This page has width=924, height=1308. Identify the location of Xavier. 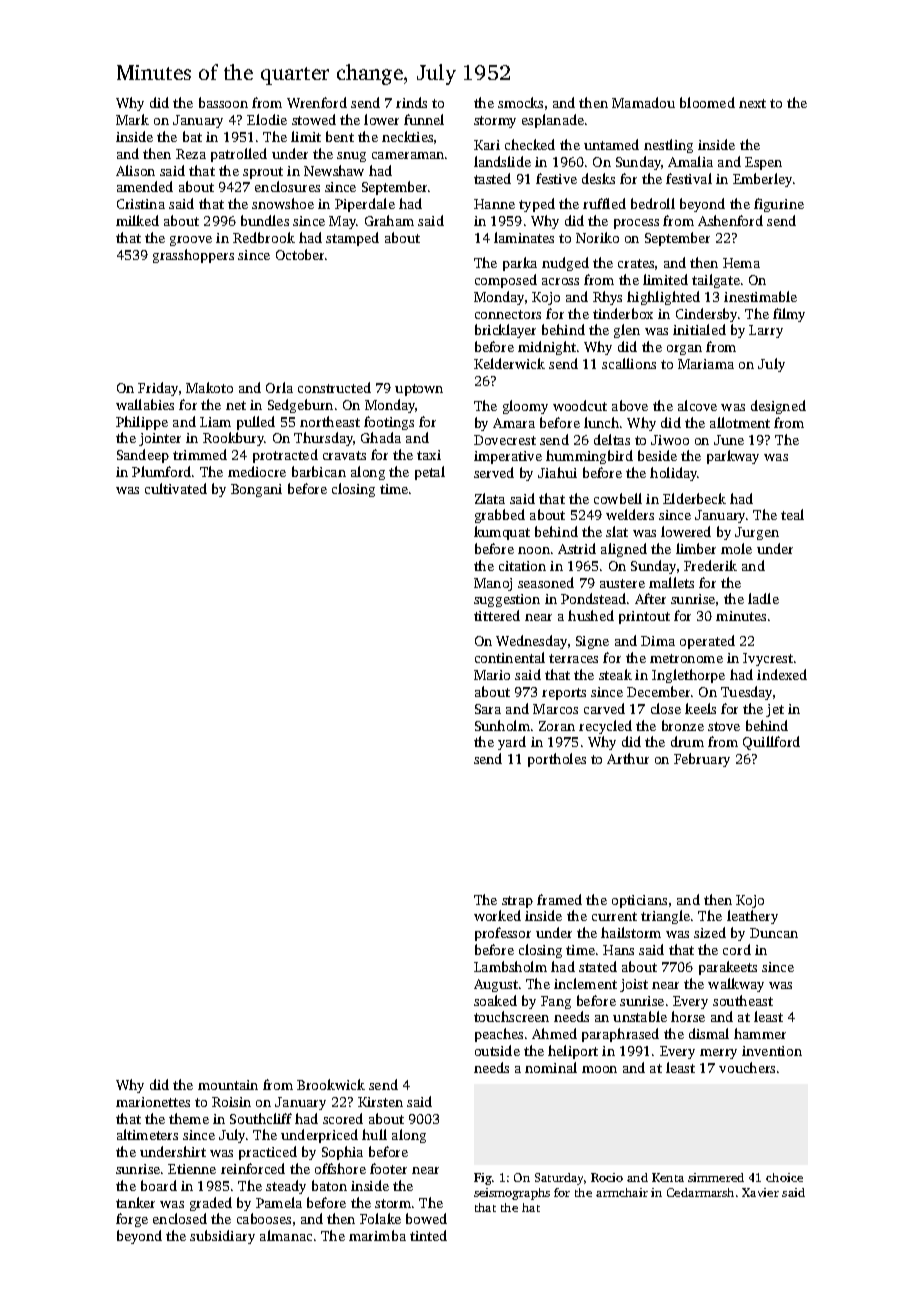
(760, 1192).
